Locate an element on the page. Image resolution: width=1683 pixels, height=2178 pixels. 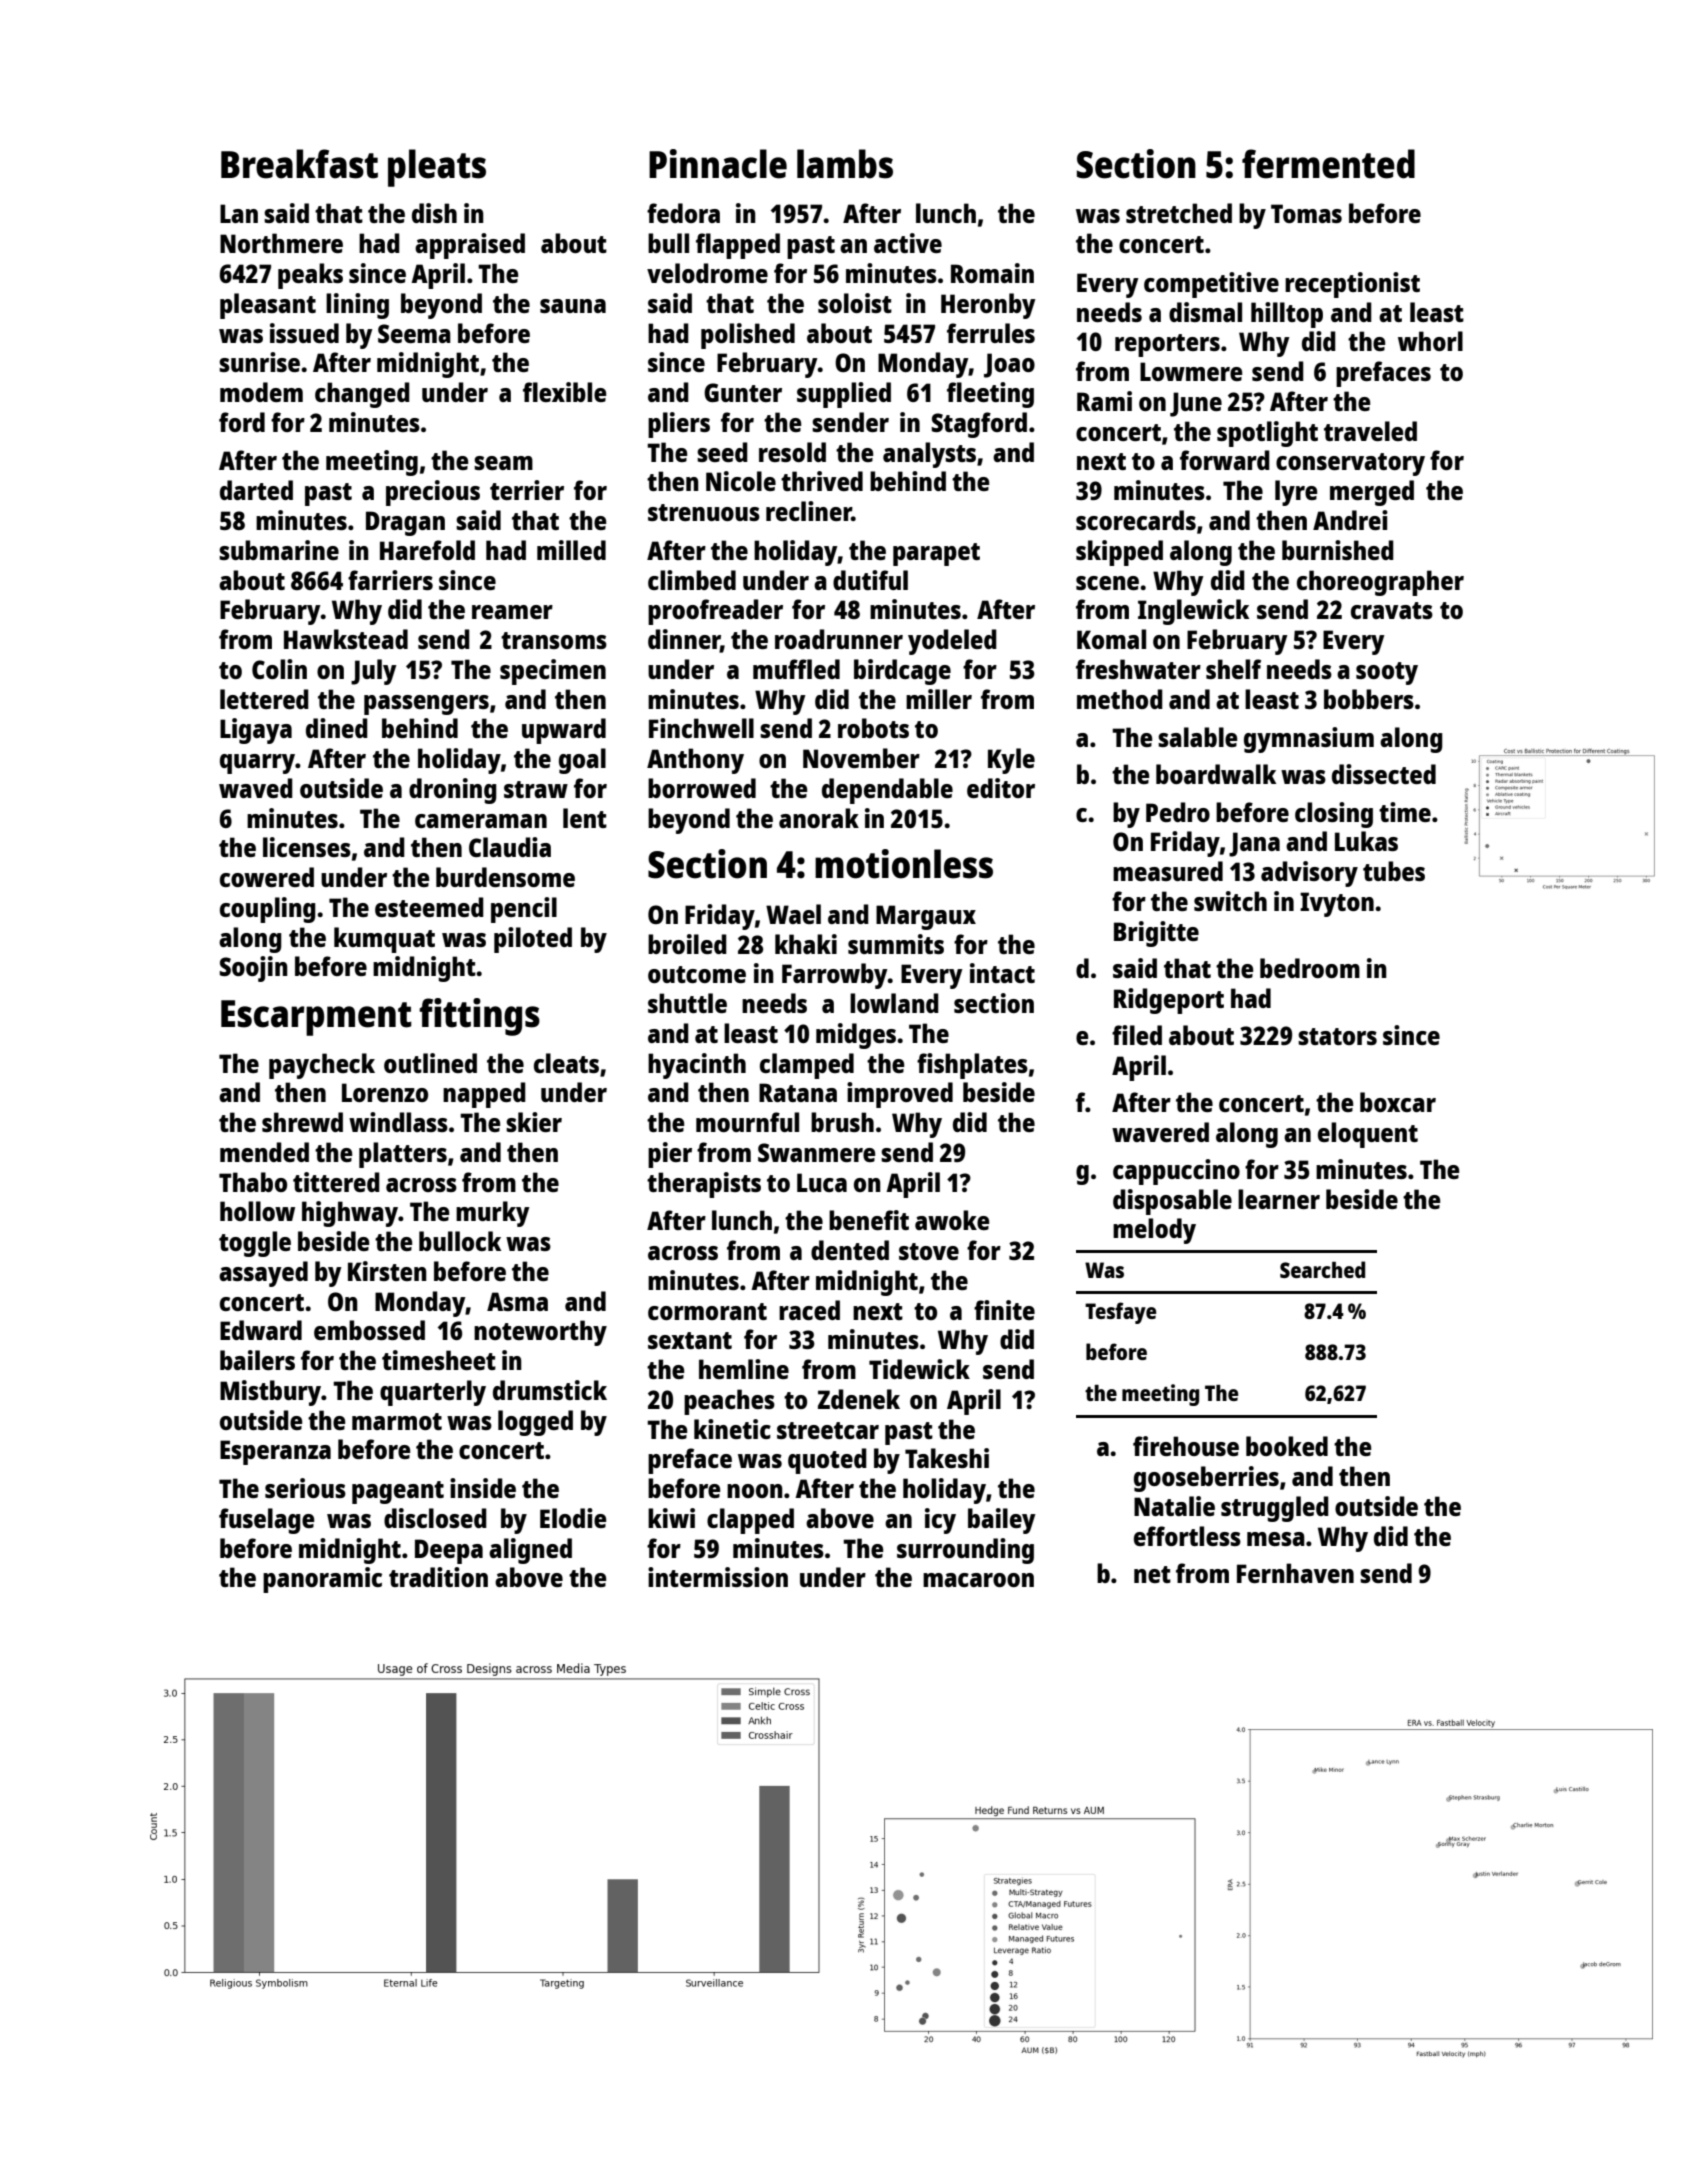
Breakfast is located at coordinates (299, 164).
